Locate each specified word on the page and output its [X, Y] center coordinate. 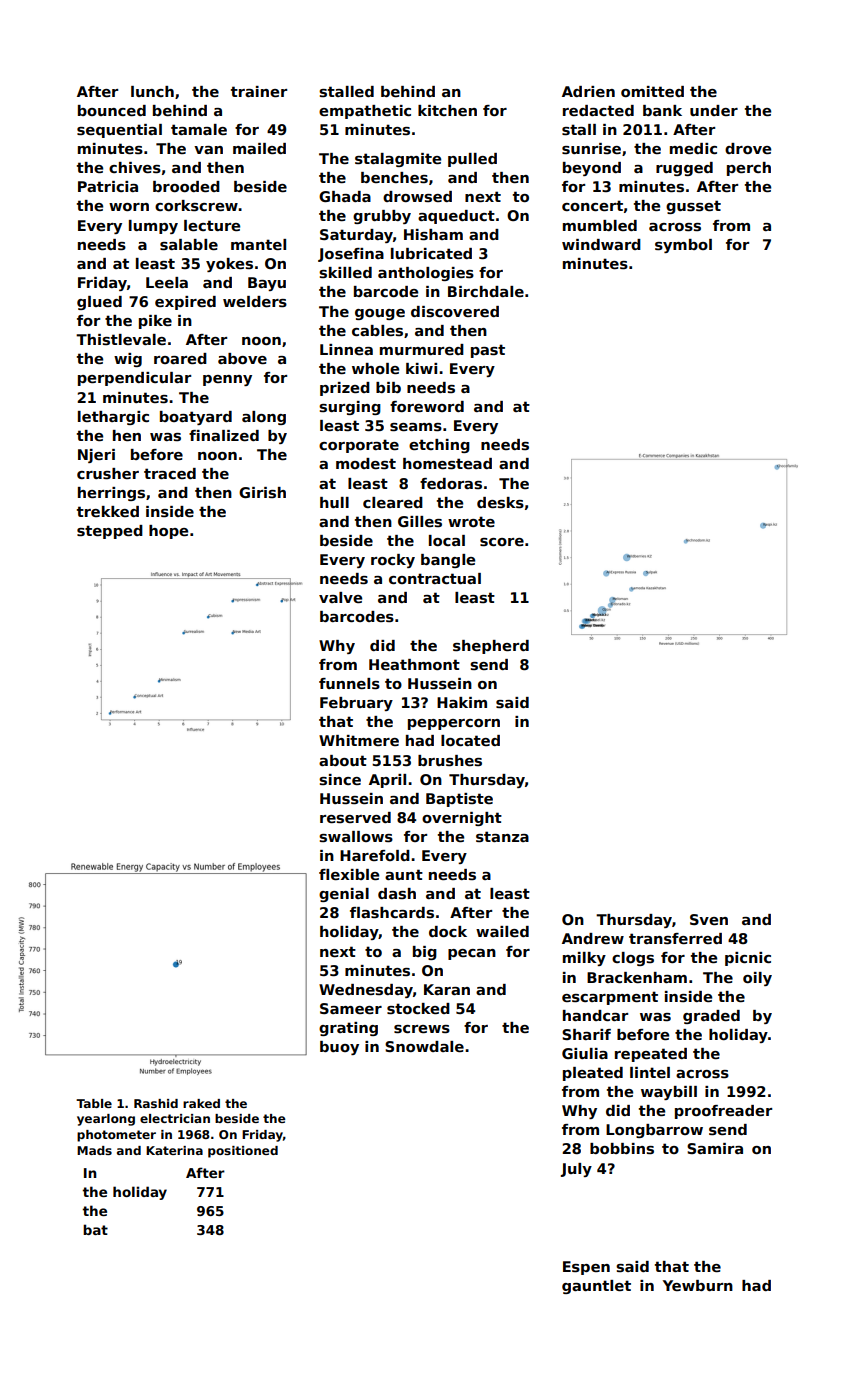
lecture [212, 225]
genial [344, 895]
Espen [586, 1268]
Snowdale [424, 1046]
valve [340, 597]
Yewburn [698, 1285]
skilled [345, 272]
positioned [243, 1152]
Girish [262, 492]
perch [749, 169]
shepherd [491, 647]
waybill [669, 1093]
